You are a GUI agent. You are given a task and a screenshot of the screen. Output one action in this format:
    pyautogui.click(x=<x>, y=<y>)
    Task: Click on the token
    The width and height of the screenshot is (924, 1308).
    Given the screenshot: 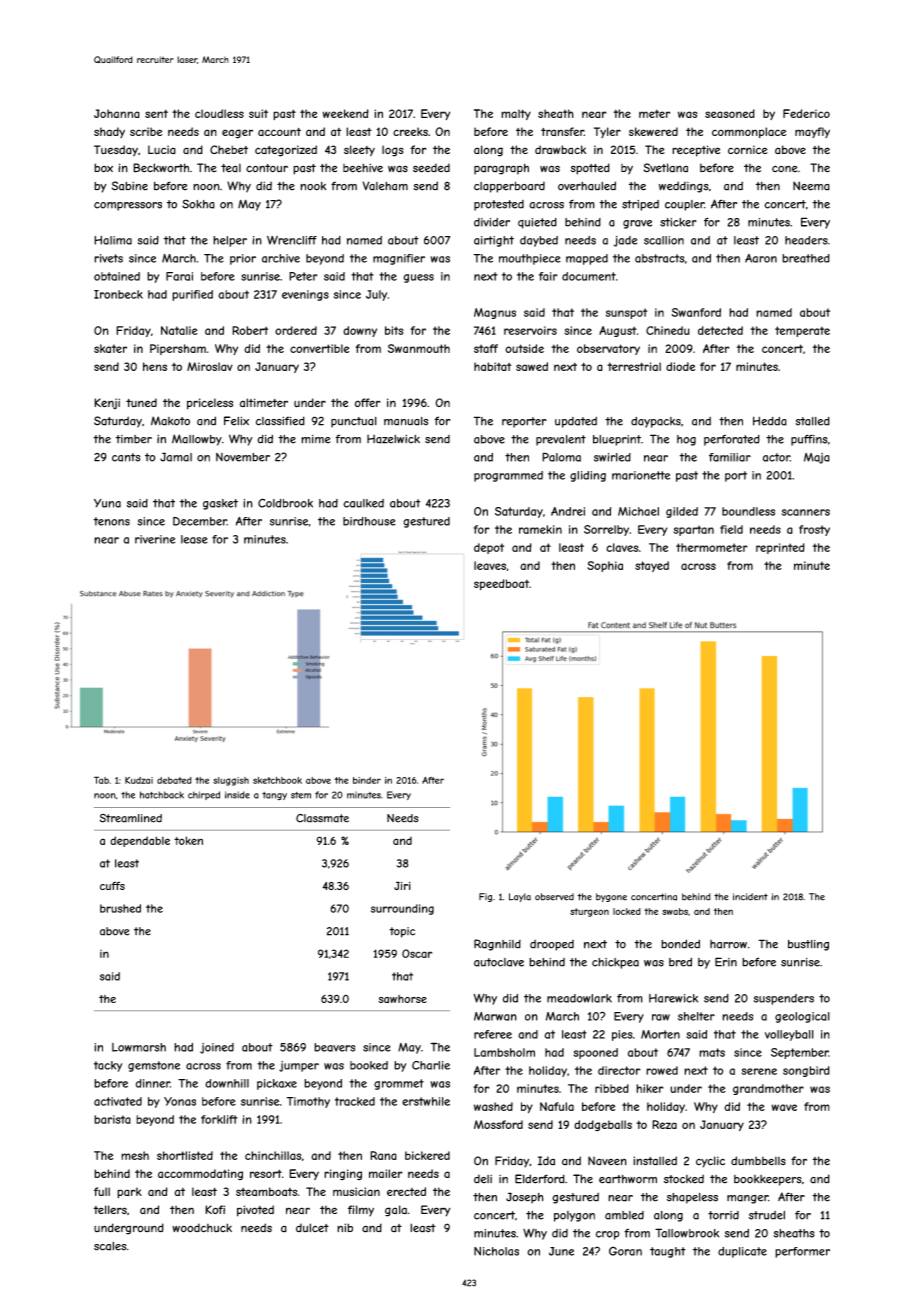 What is the action you would take?
    pyautogui.click(x=188, y=840)
